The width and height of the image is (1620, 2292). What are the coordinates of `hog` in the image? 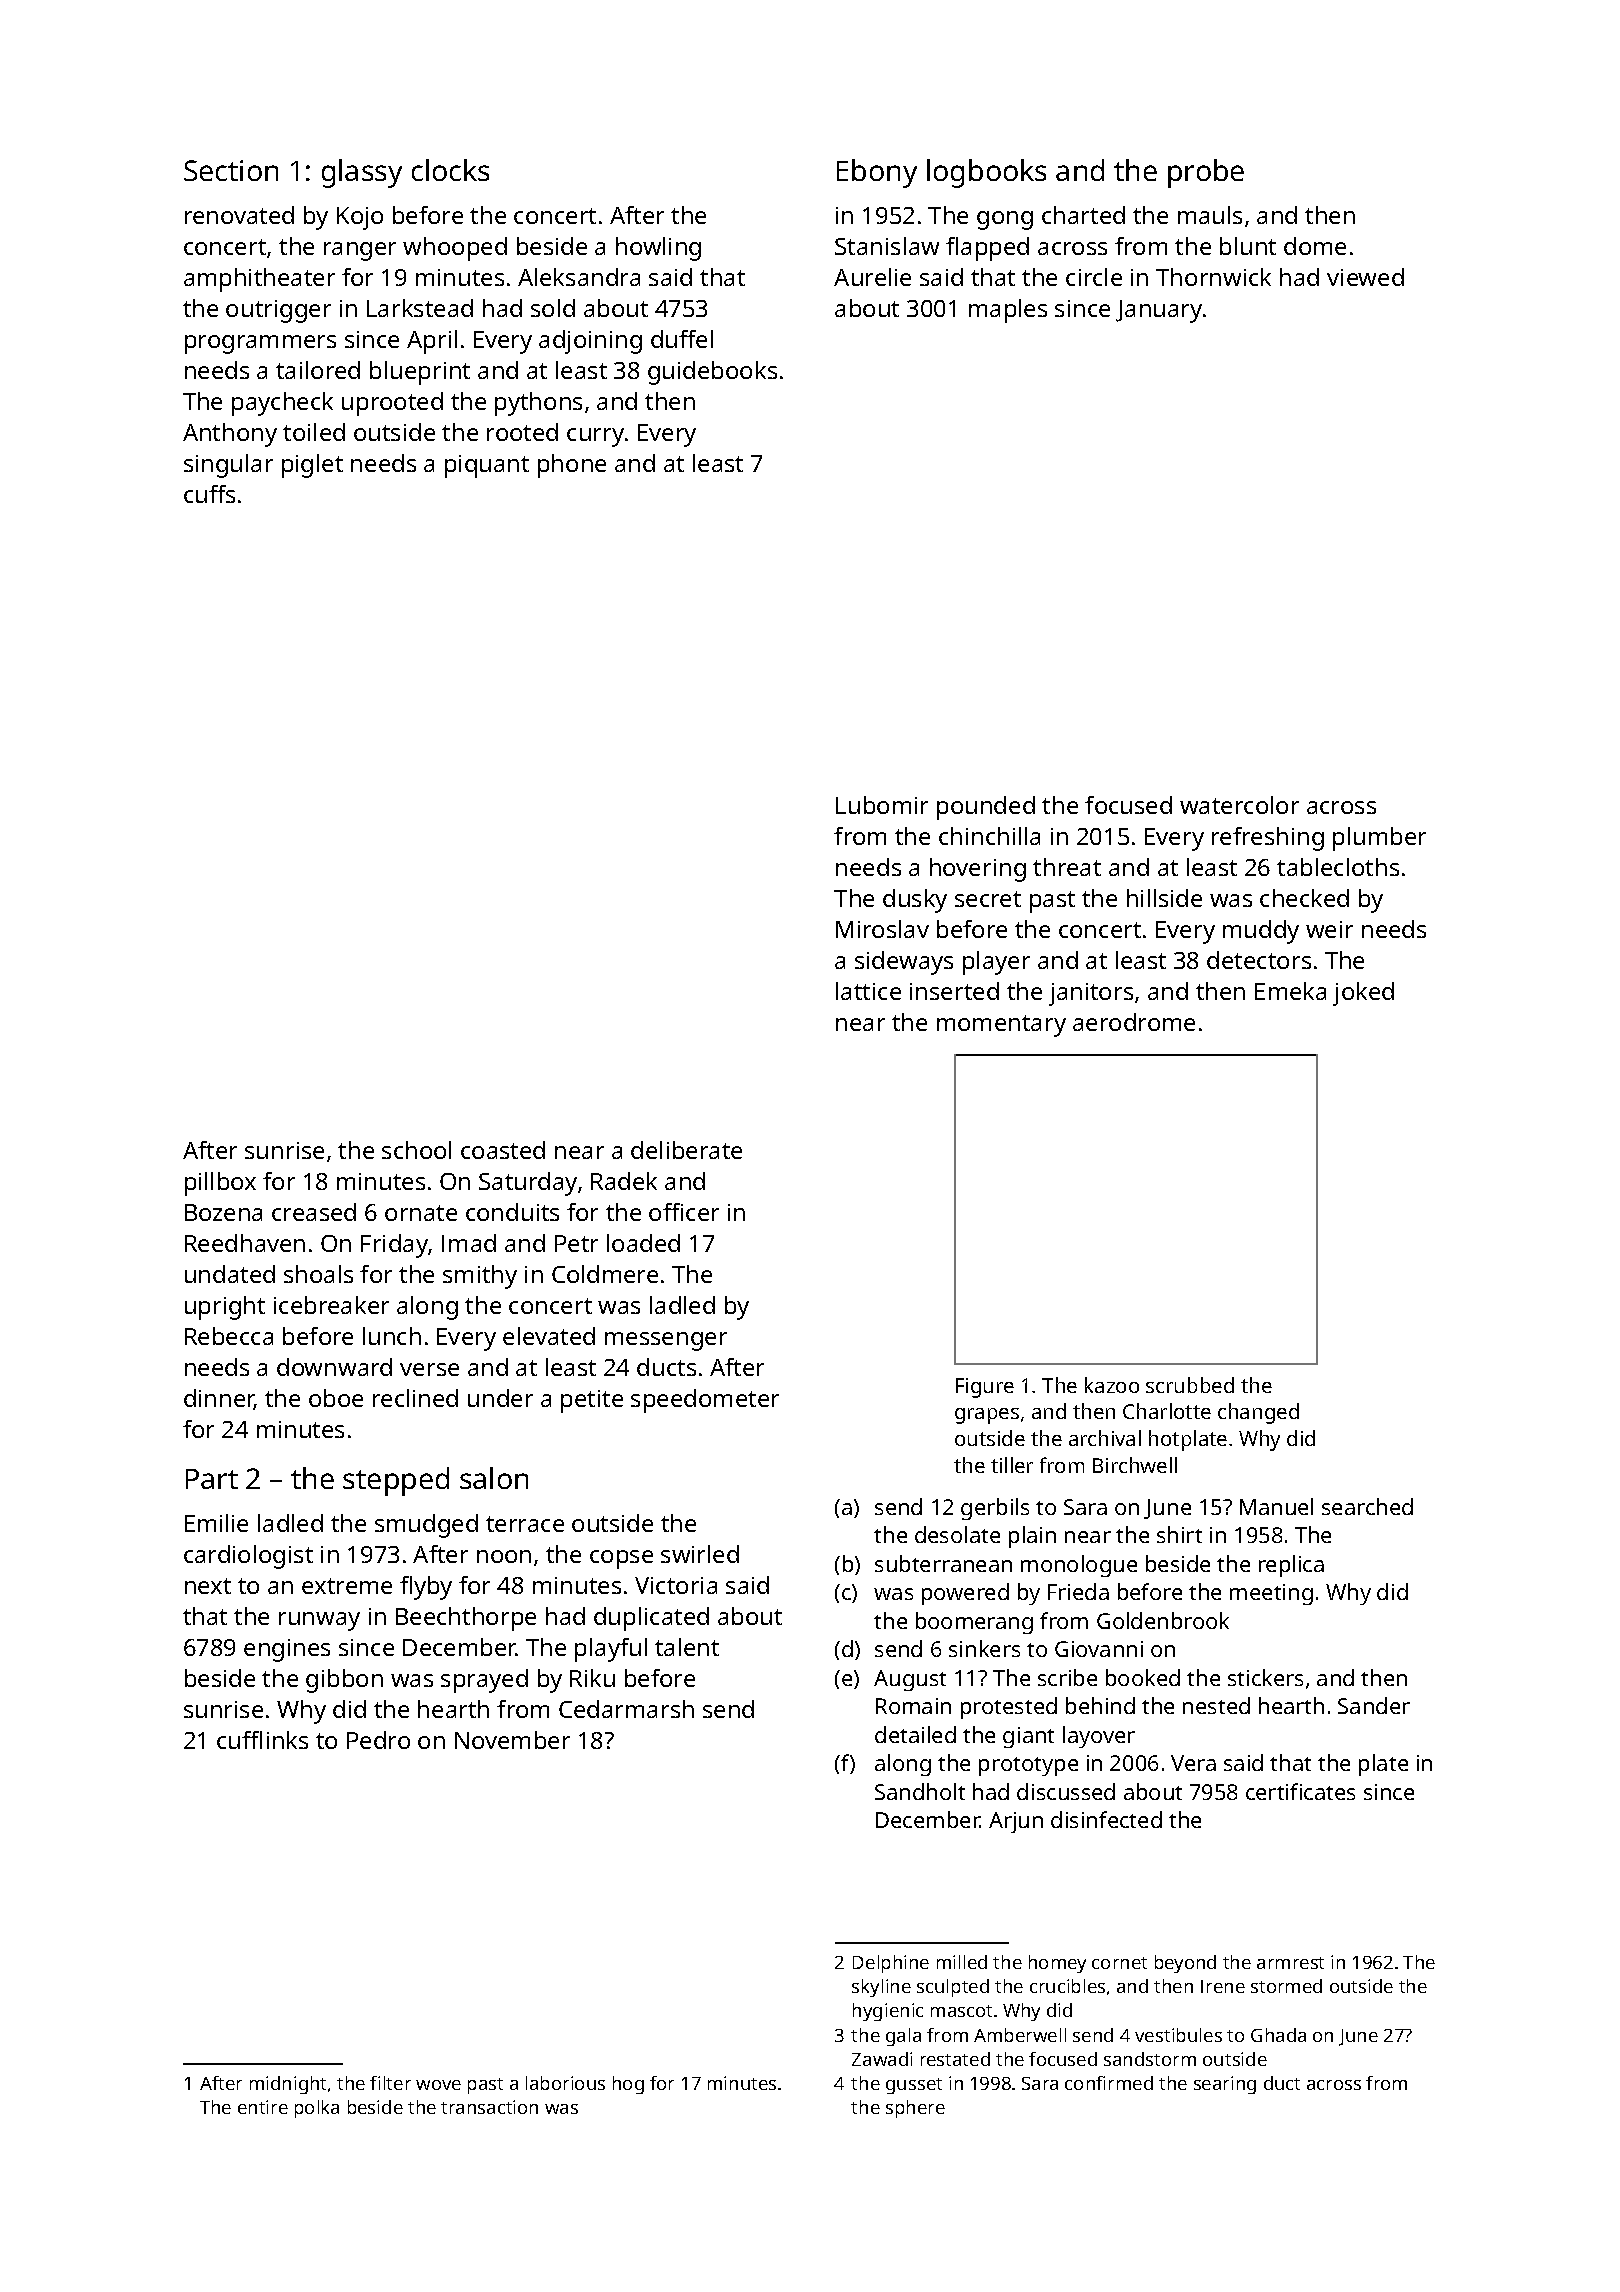 It's located at (628, 2085).
